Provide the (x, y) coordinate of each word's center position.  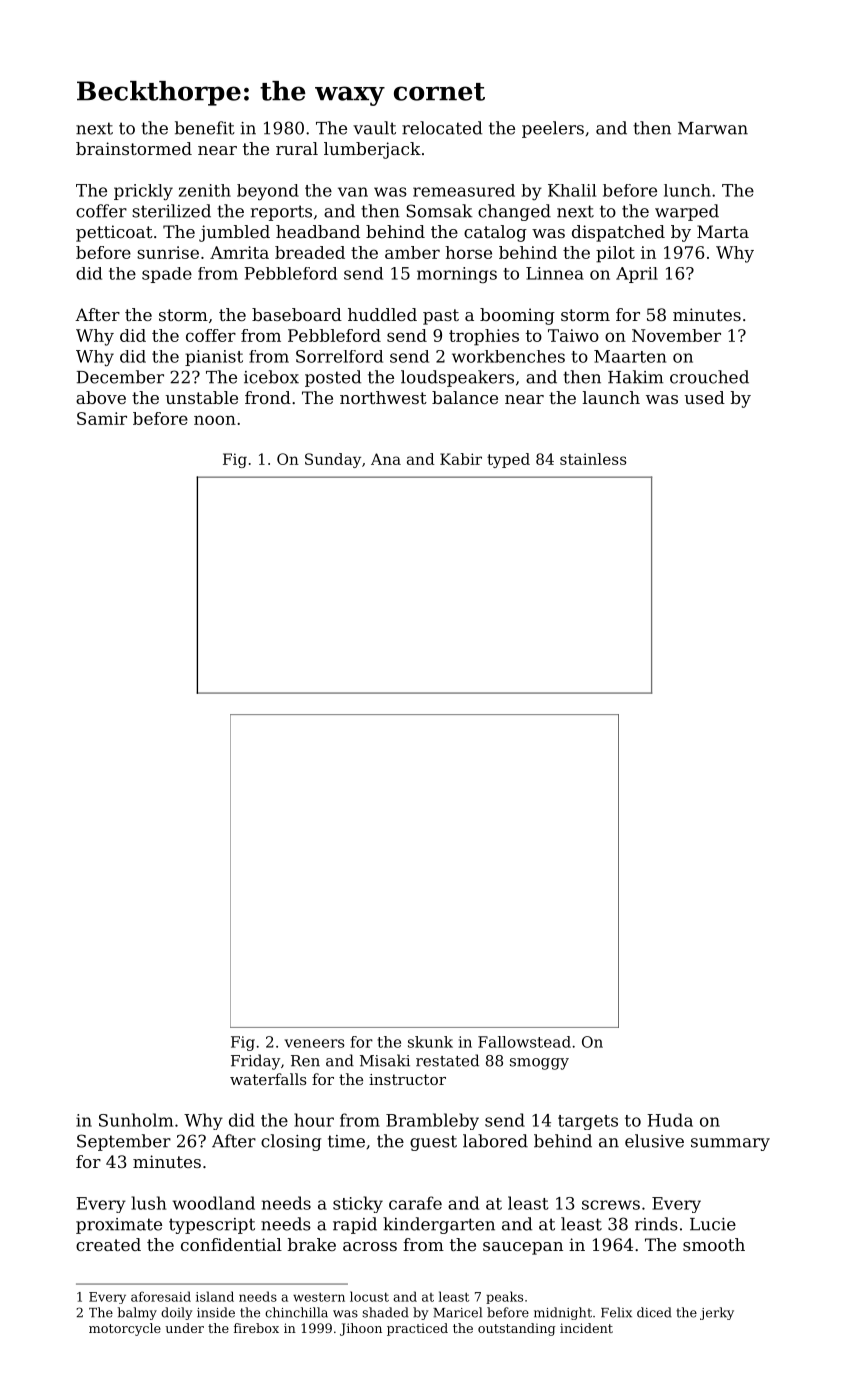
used (705, 397)
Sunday (333, 460)
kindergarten (439, 1225)
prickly (143, 192)
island (215, 1296)
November (676, 335)
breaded (310, 252)
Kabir (461, 459)
